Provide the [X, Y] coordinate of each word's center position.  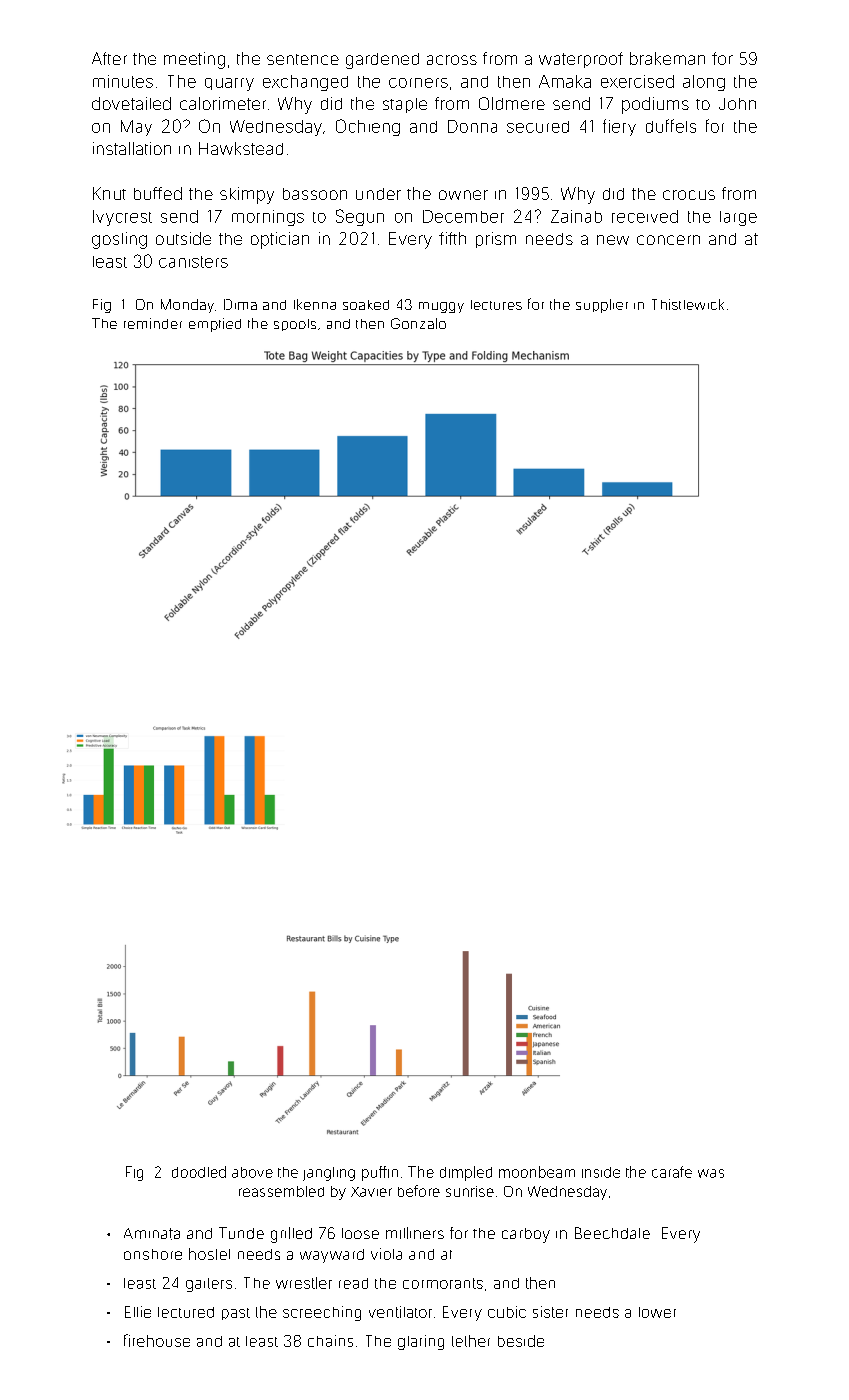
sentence [303, 59]
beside [521, 1341]
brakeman [667, 58]
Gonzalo [418, 323]
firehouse [157, 1340]
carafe [672, 1172]
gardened [382, 61]
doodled [199, 1172]
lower [657, 1312]
